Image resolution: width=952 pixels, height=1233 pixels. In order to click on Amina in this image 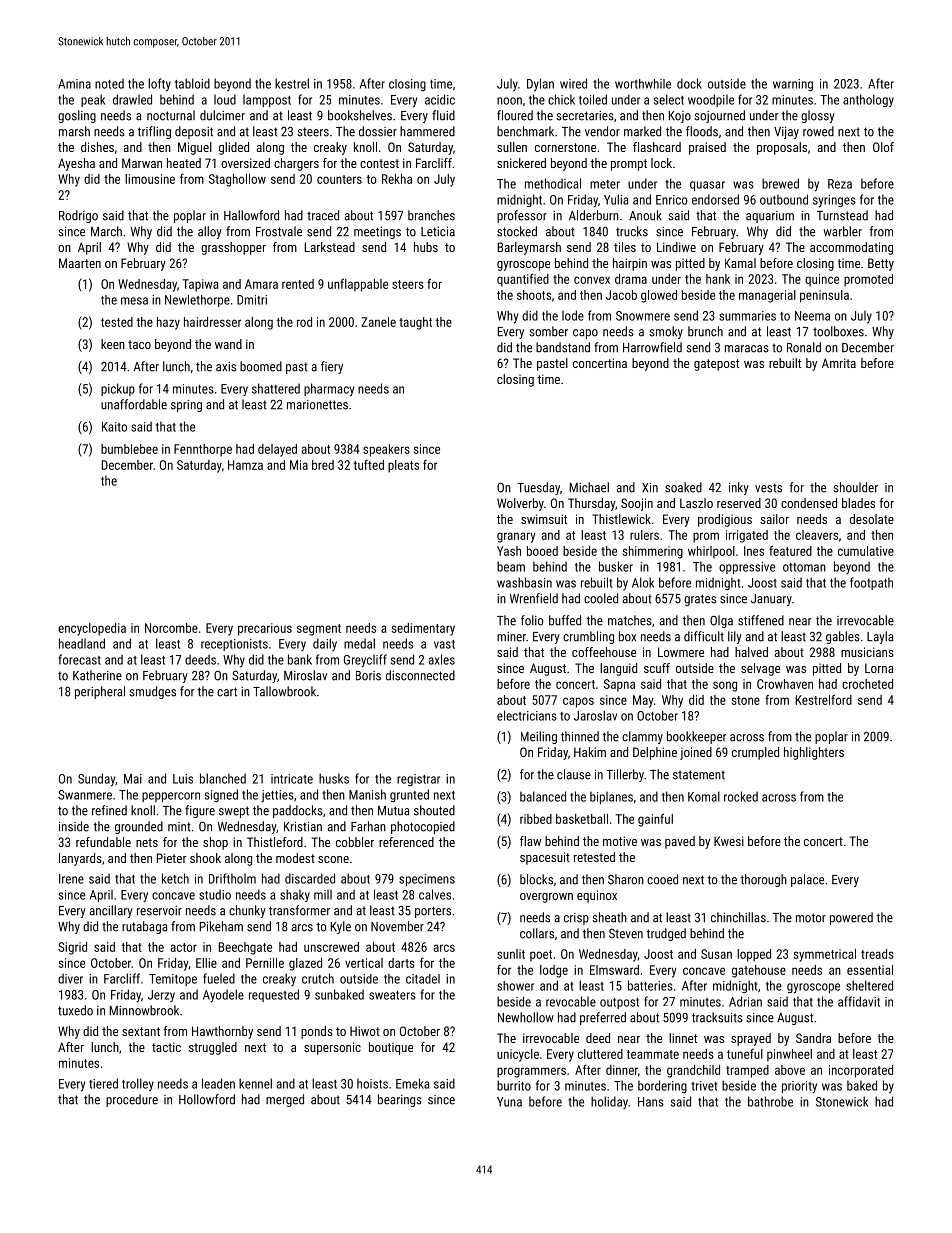, I will do `click(74, 84)`.
